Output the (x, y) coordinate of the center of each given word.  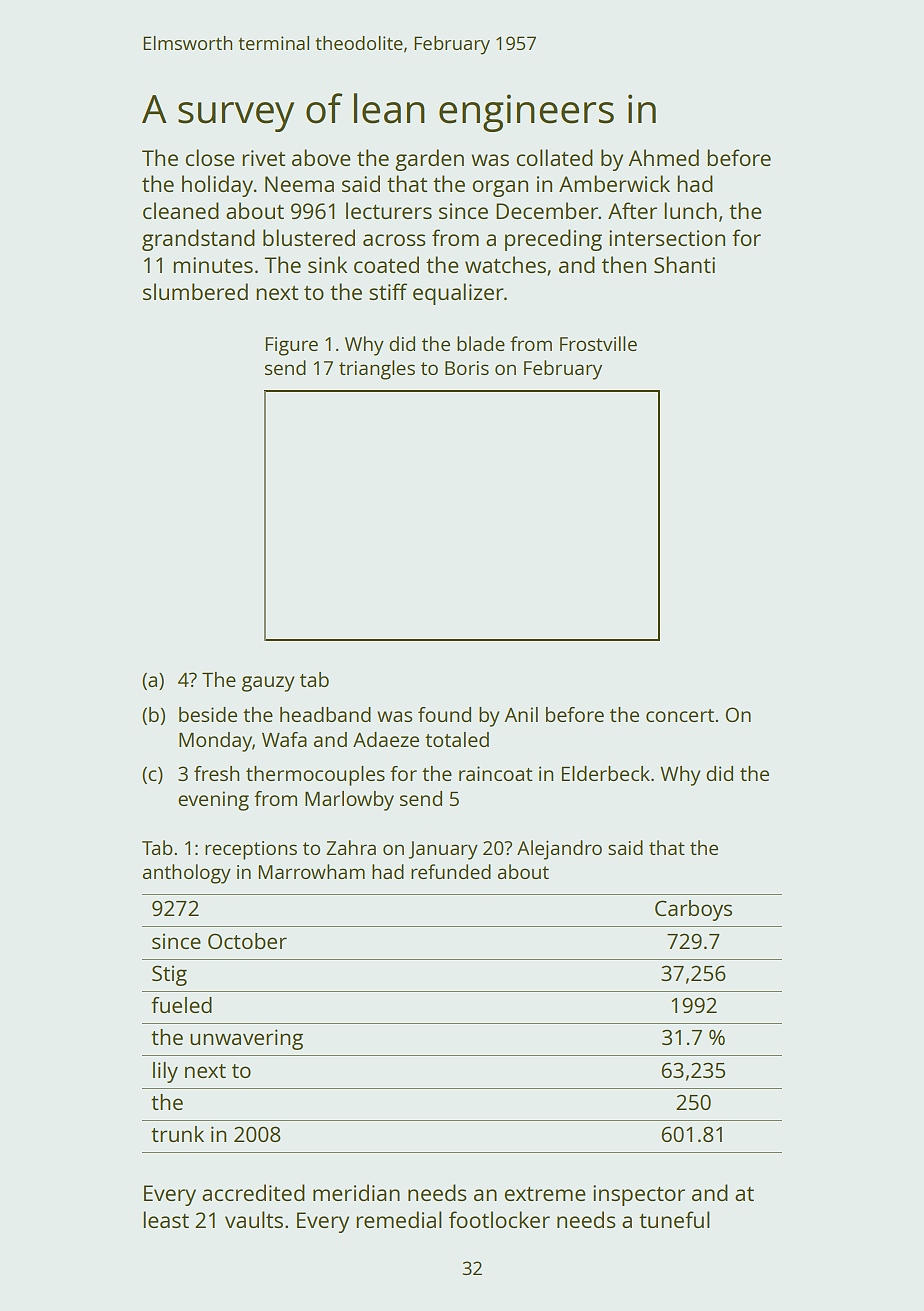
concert (680, 715)
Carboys (693, 910)
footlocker (499, 1219)
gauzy (268, 684)
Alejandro (559, 850)
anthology (186, 874)
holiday (217, 186)
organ (500, 188)
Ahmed (663, 157)
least (166, 1219)
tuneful (674, 1219)
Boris (467, 368)
